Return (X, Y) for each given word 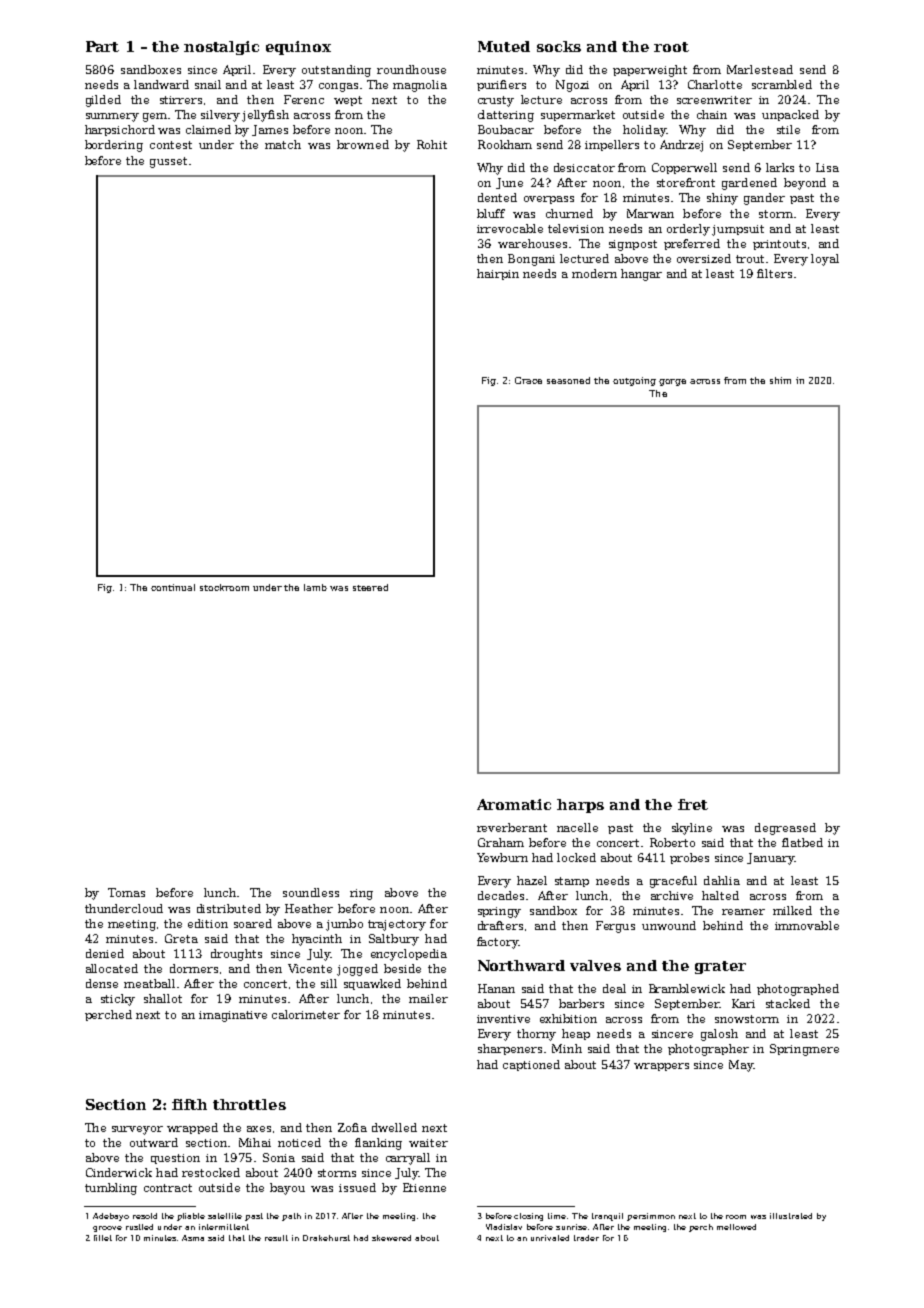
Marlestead (760, 69)
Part (102, 46)
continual (173, 587)
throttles (249, 1104)
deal (614, 988)
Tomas (126, 892)
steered (370, 587)
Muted (504, 46)
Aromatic (514, 804)
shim (780, 380)
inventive (503, 1019)
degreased (785, 829)
